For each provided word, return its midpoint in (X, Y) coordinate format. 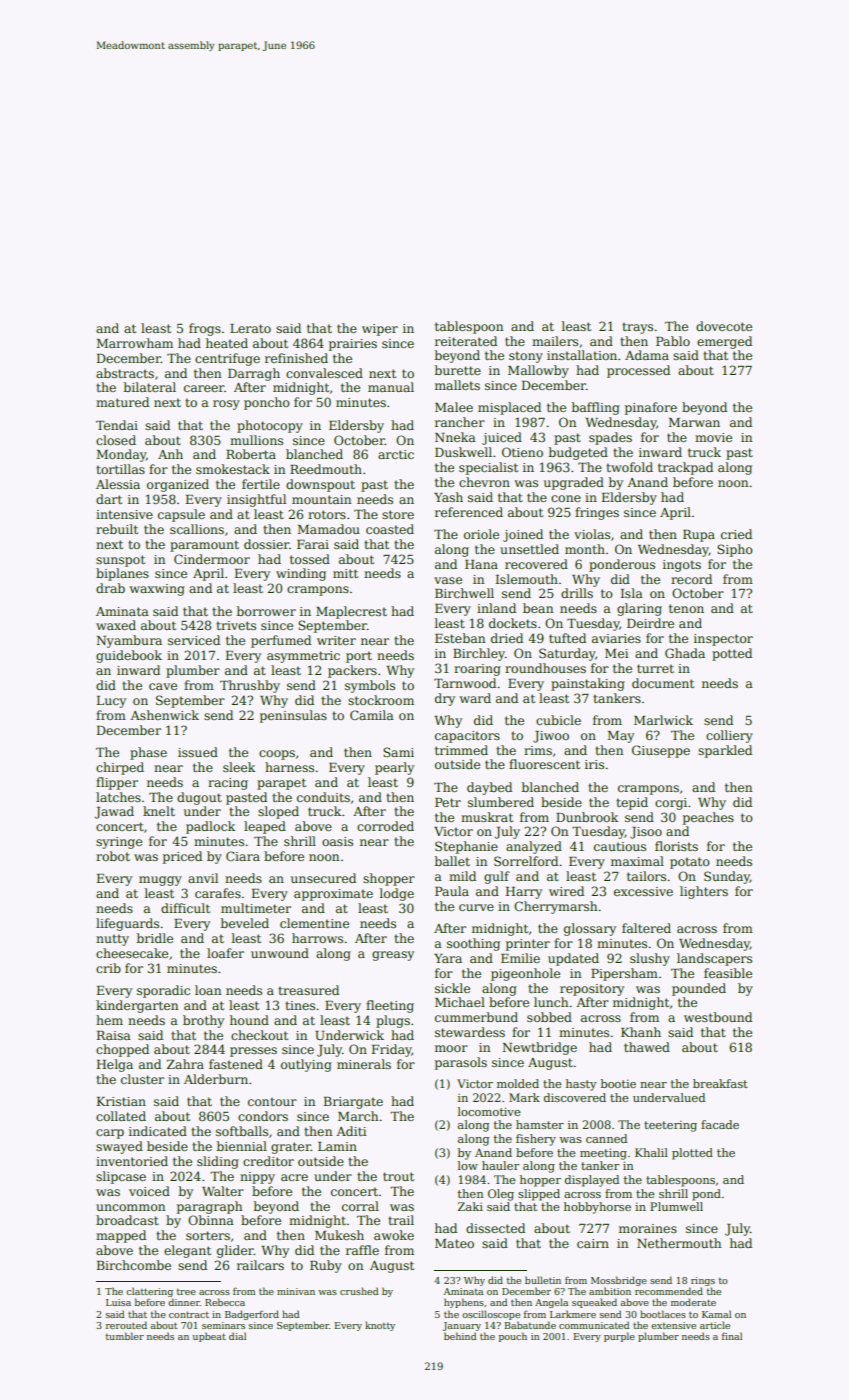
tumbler (125, 1336)
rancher (460, 422)
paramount (204, 546)
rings (703, 1281)
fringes (597, 513)
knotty (380, 1326)
